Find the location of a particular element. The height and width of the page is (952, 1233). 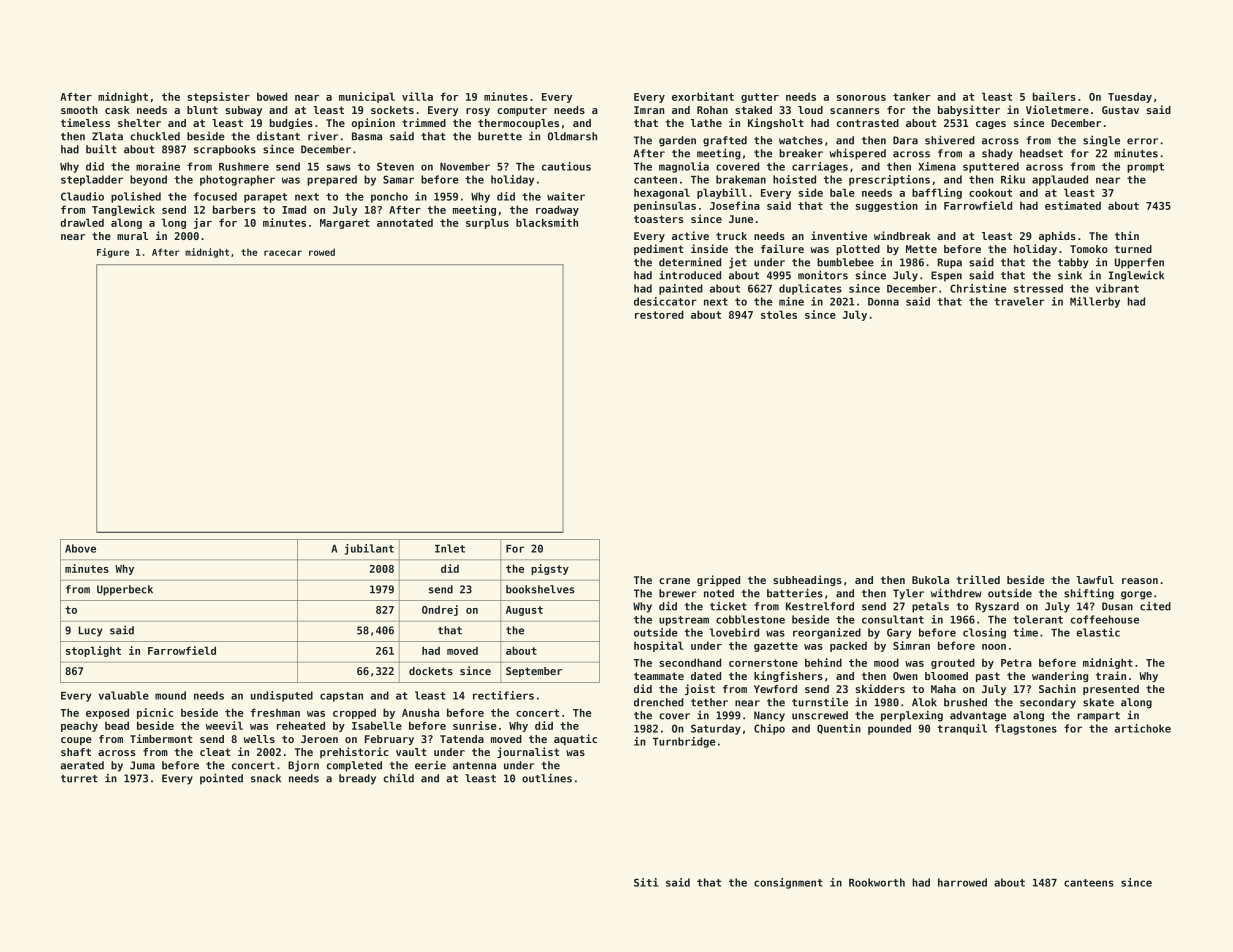

jubilant is located at coordinates (369, 549).
